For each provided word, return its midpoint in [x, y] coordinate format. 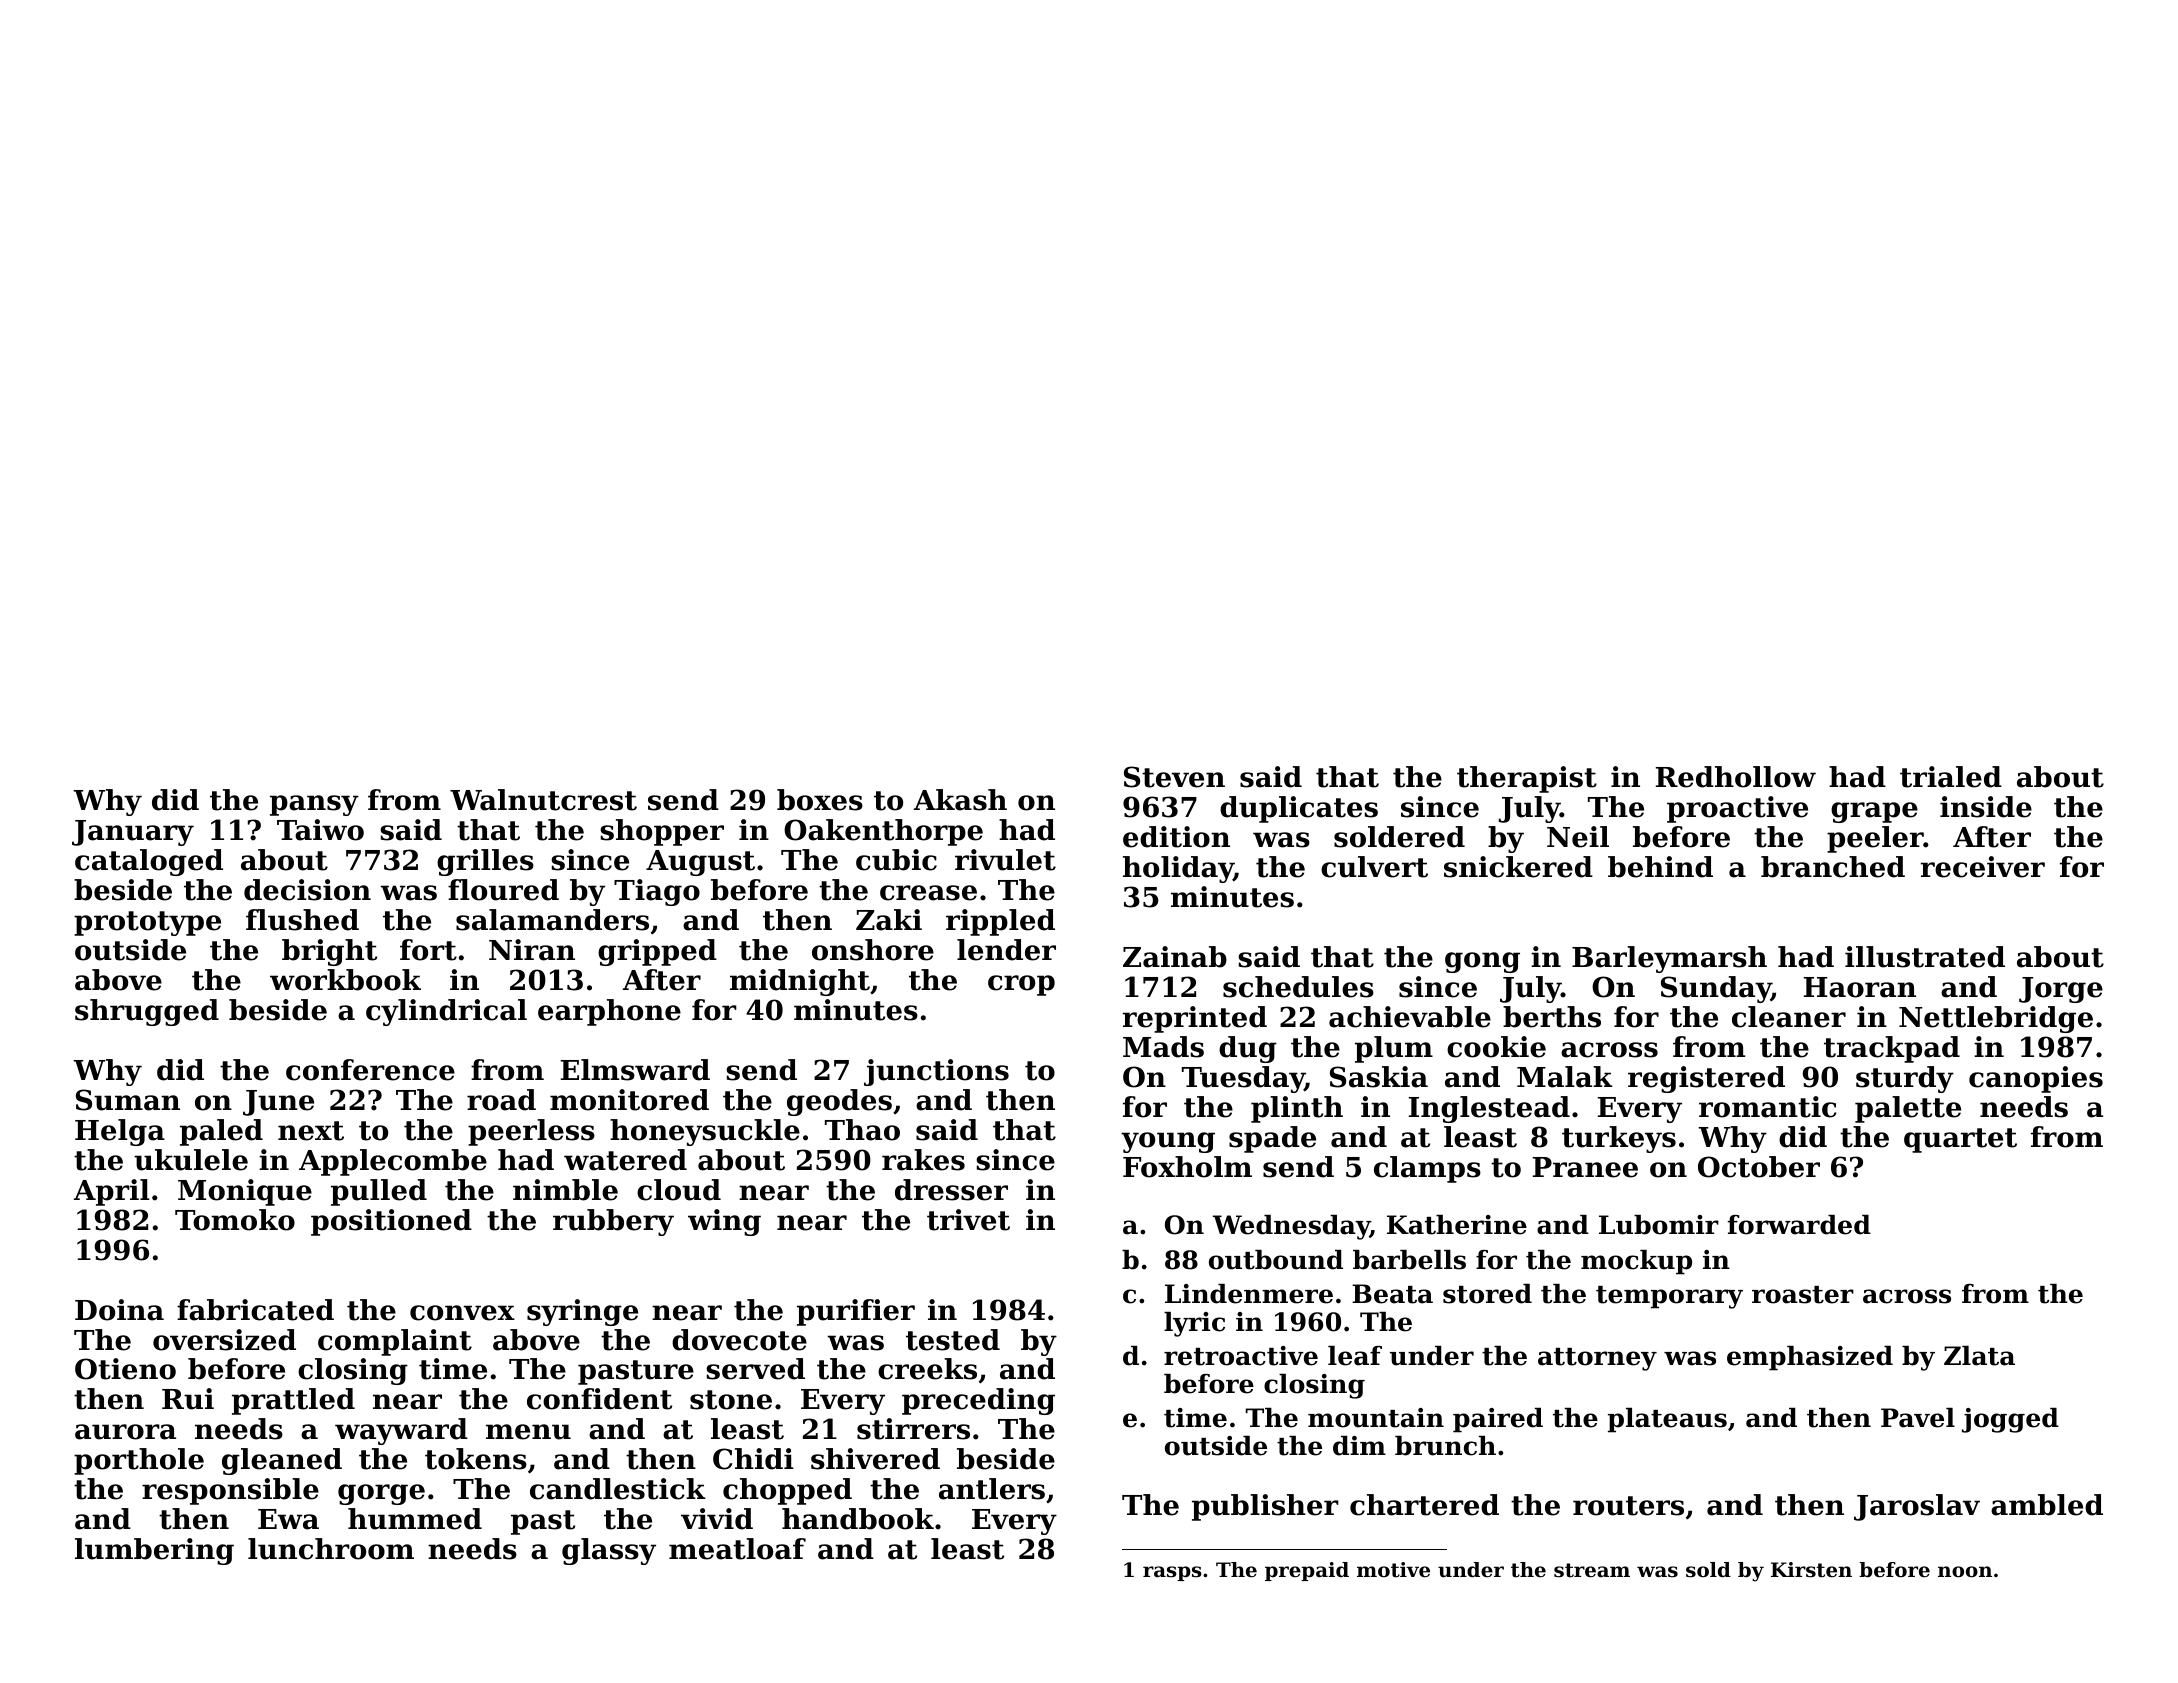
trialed [1951, 777]
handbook [858, 1519]
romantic [1767, 1107]
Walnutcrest [543, 800]
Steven [1174, 777]
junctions [936, 1072]
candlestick [618, 1489]
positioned [391, 1222]
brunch [1445, 1446]
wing [724, 1222]
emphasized [1810, 1358]
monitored [629, 1100]
